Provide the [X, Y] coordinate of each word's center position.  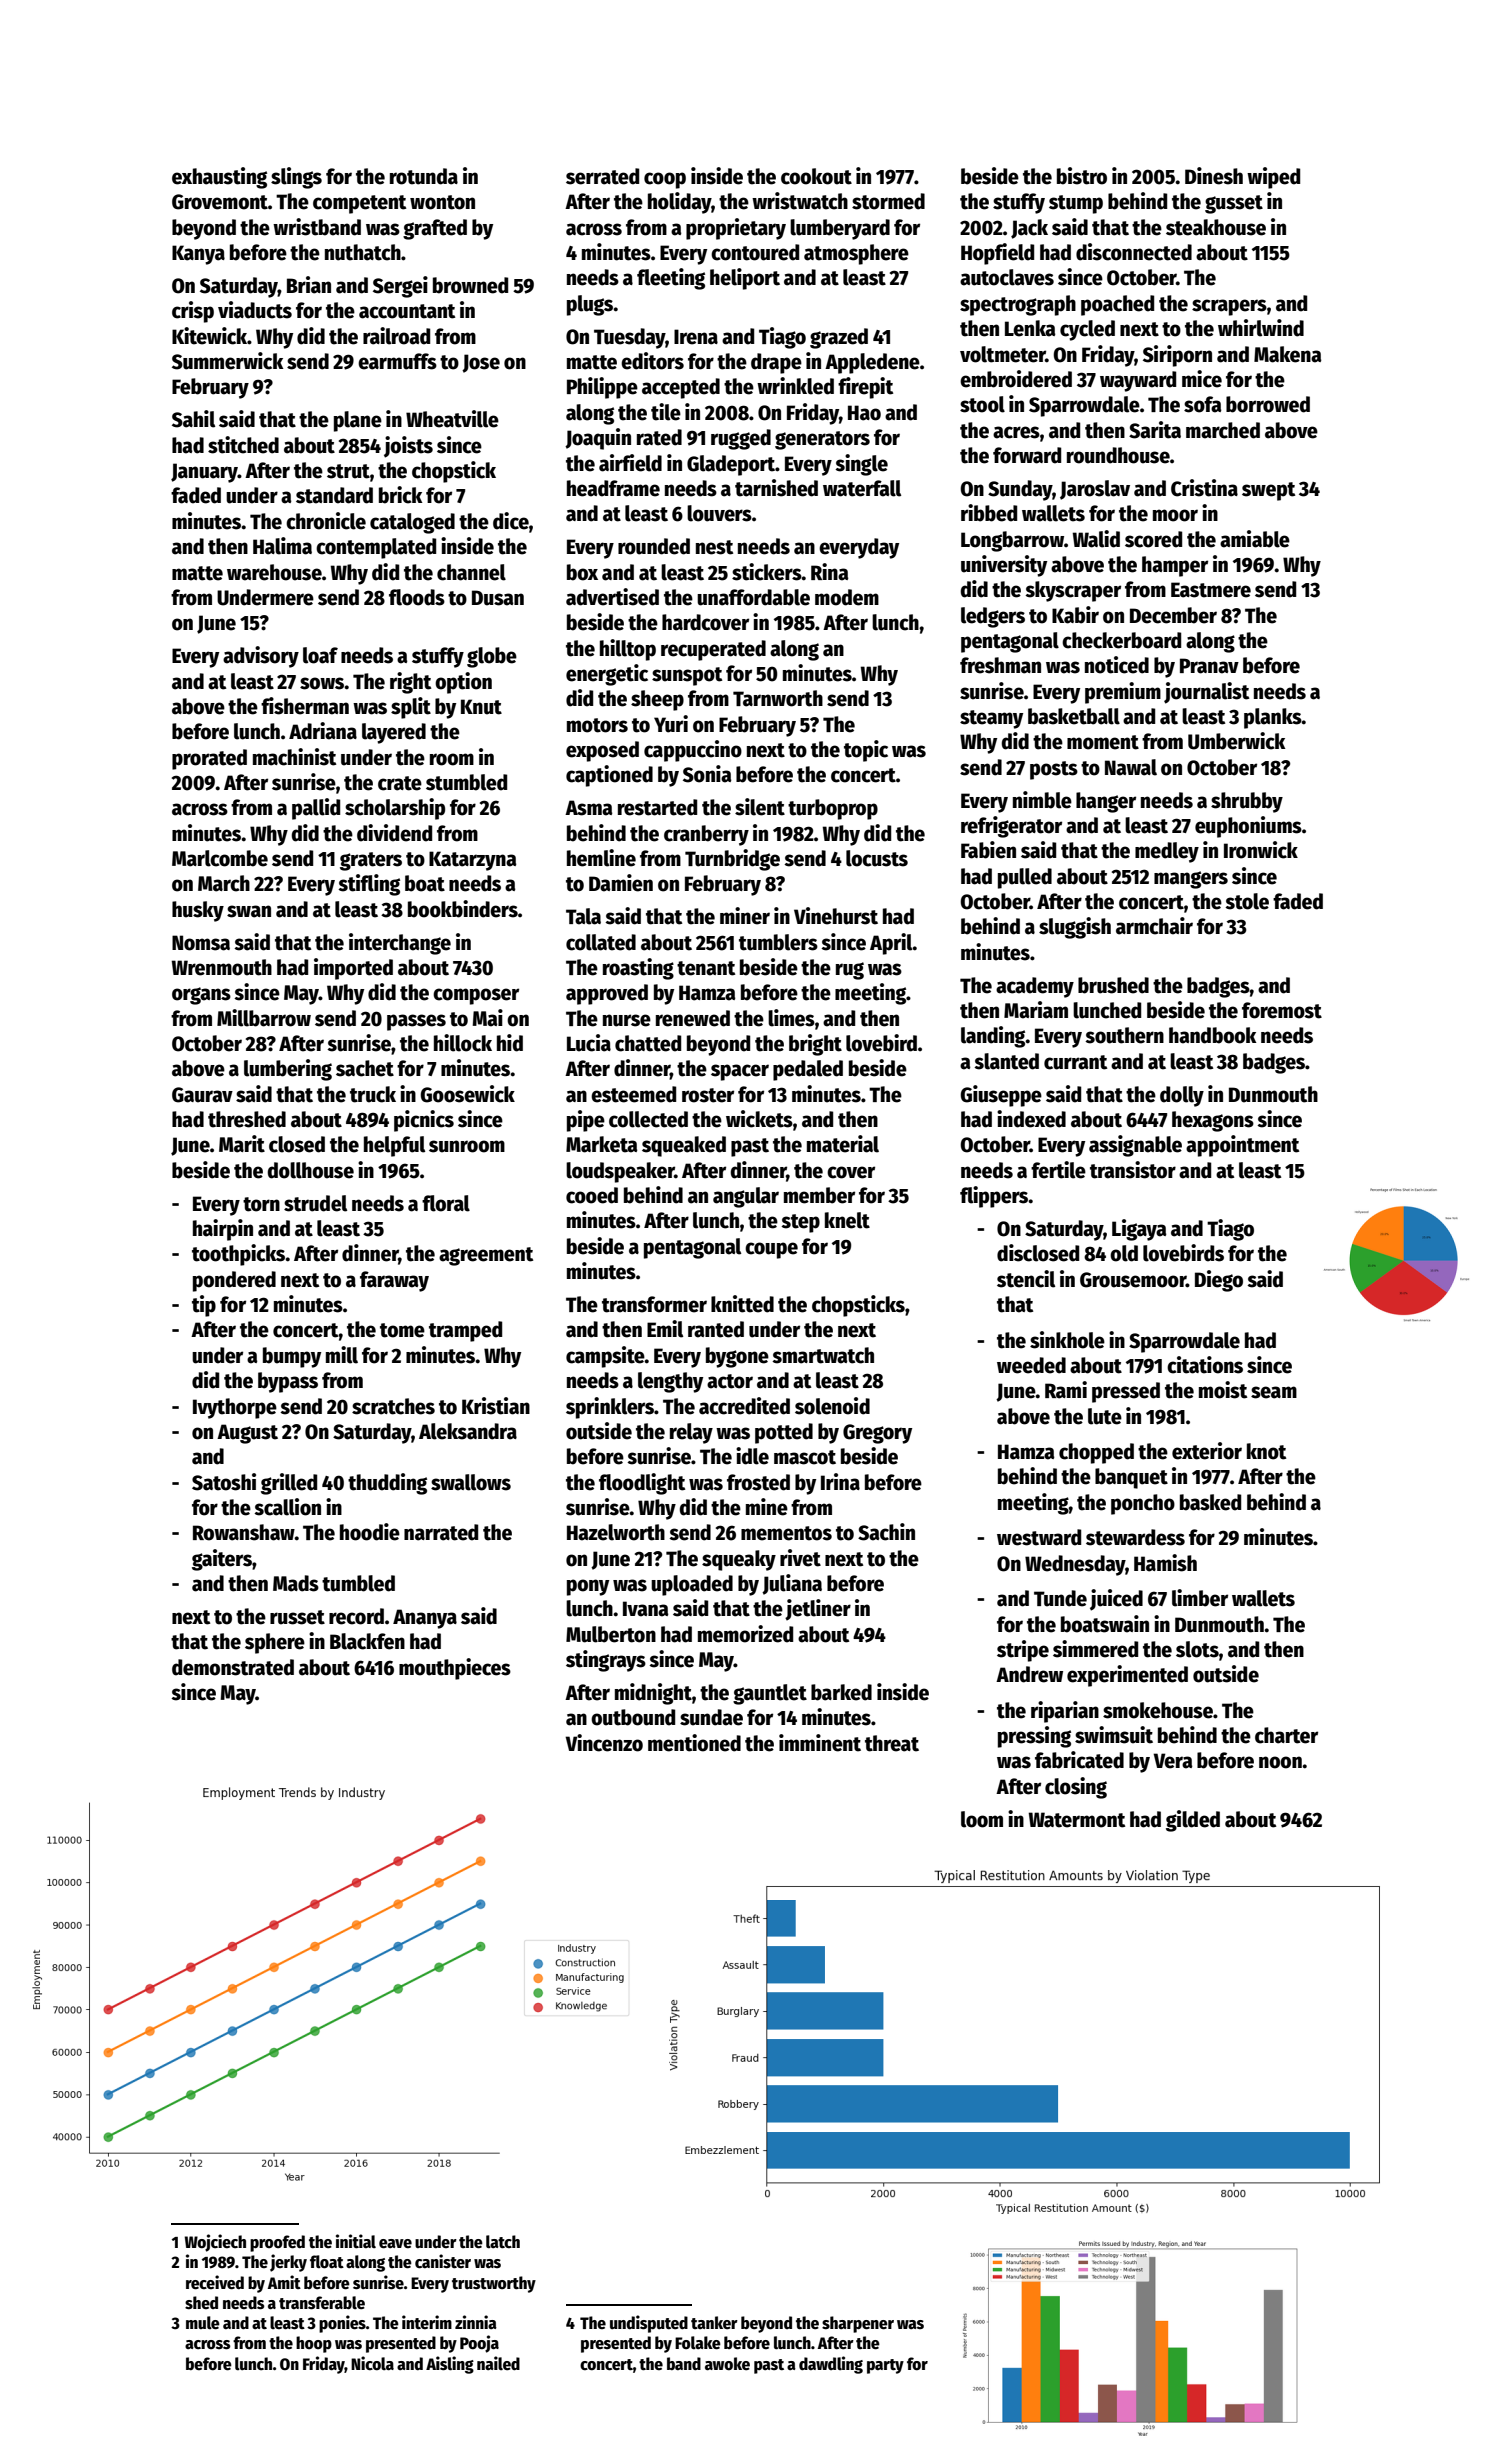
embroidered [1016, 379]
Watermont [1076, 1820]
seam [1274, 1392]
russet [297, 1617]
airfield [630, 463]
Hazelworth [616, 1532]
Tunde [1060, 1598]
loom [982, 1819]
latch [503, 2242]
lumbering [288, 1070]
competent [359, 204]
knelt [847, 1220]
